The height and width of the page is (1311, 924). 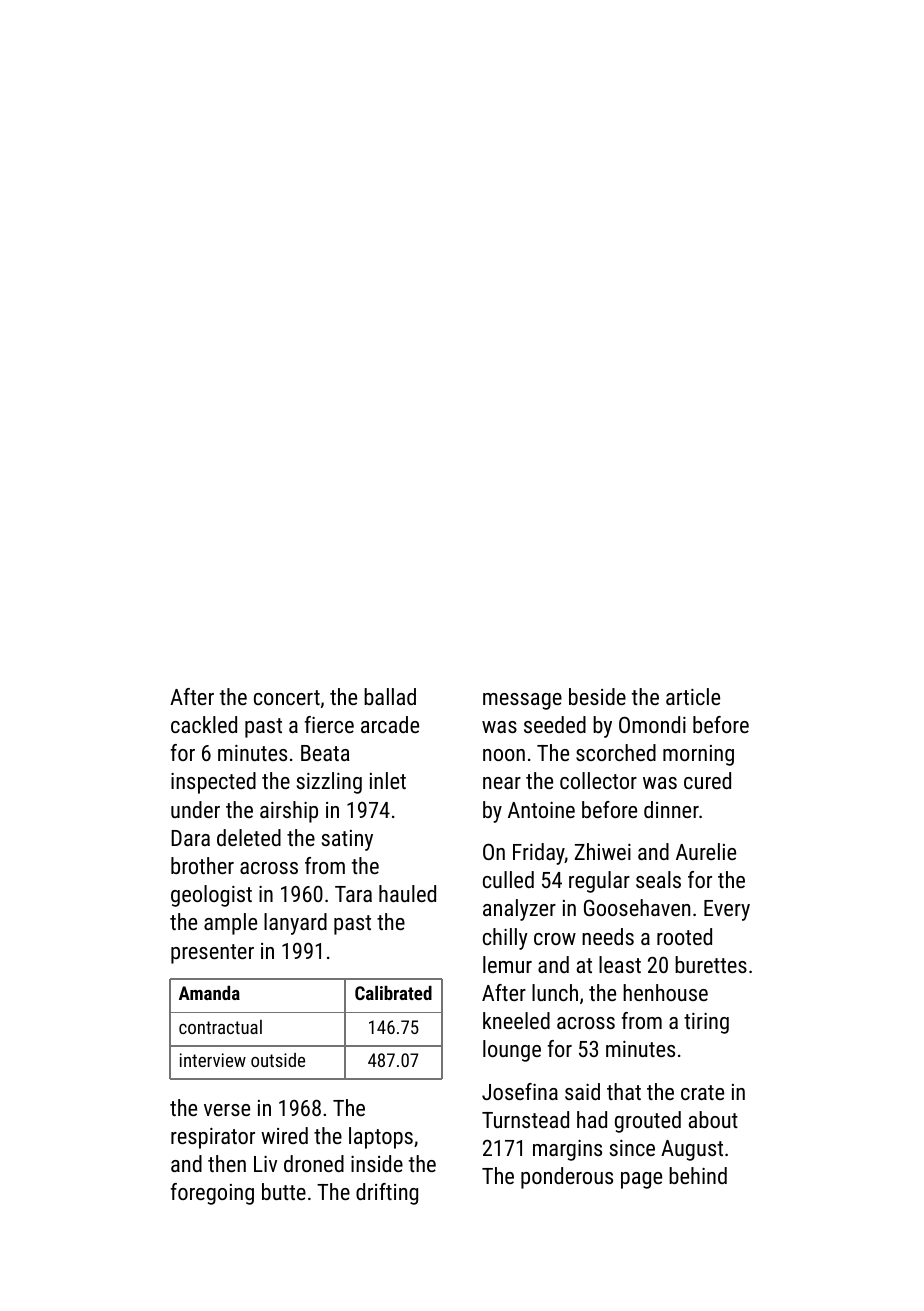 I want to click on Every, so click(x=727, y=910).
